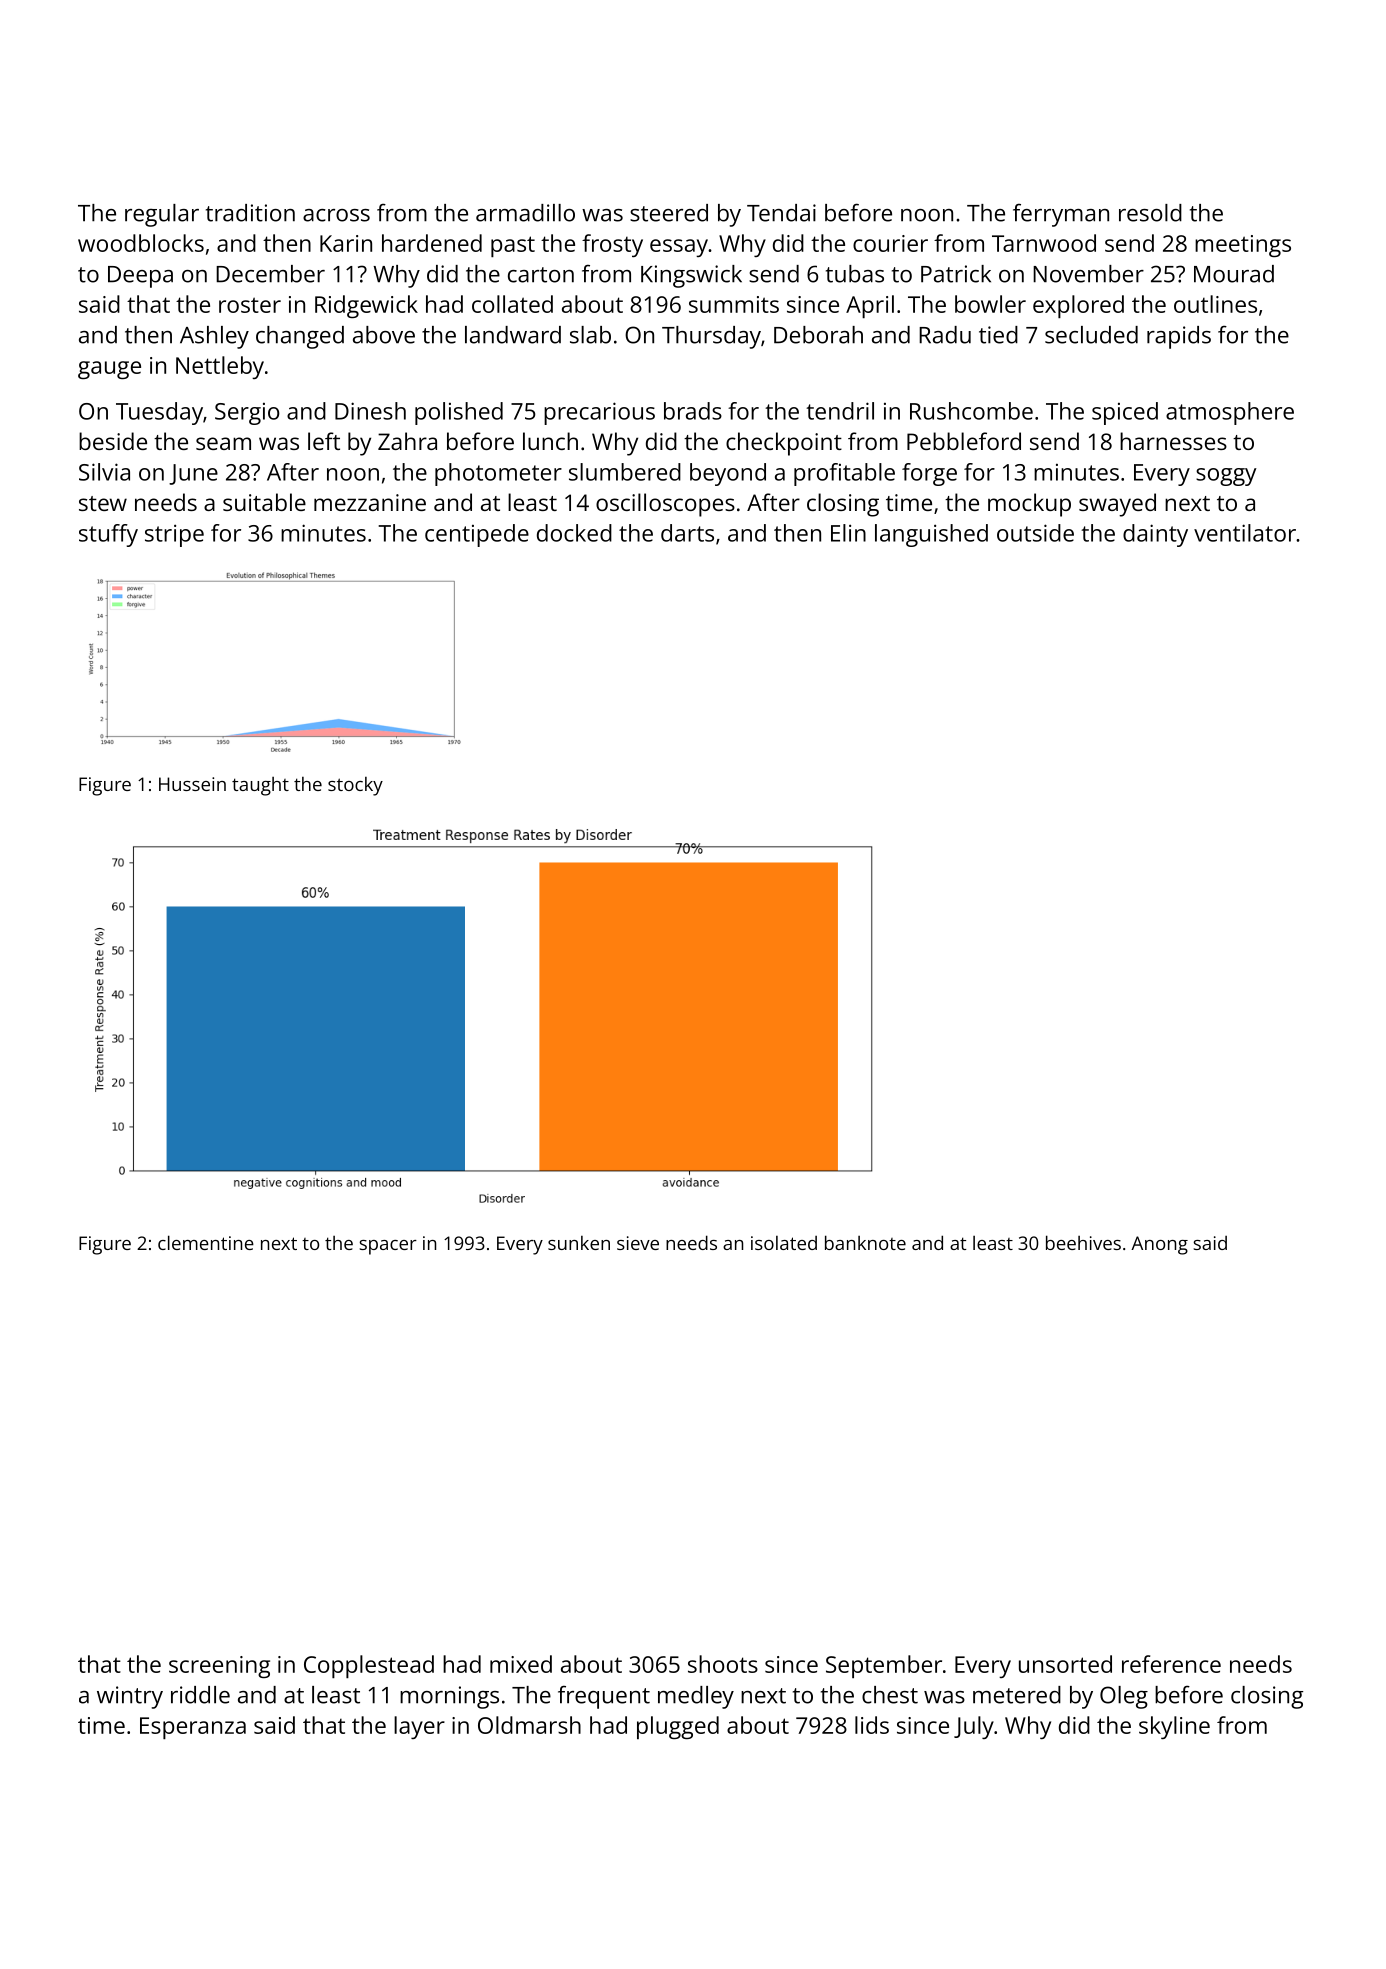  I want to click on regular, so click(162, 215).
